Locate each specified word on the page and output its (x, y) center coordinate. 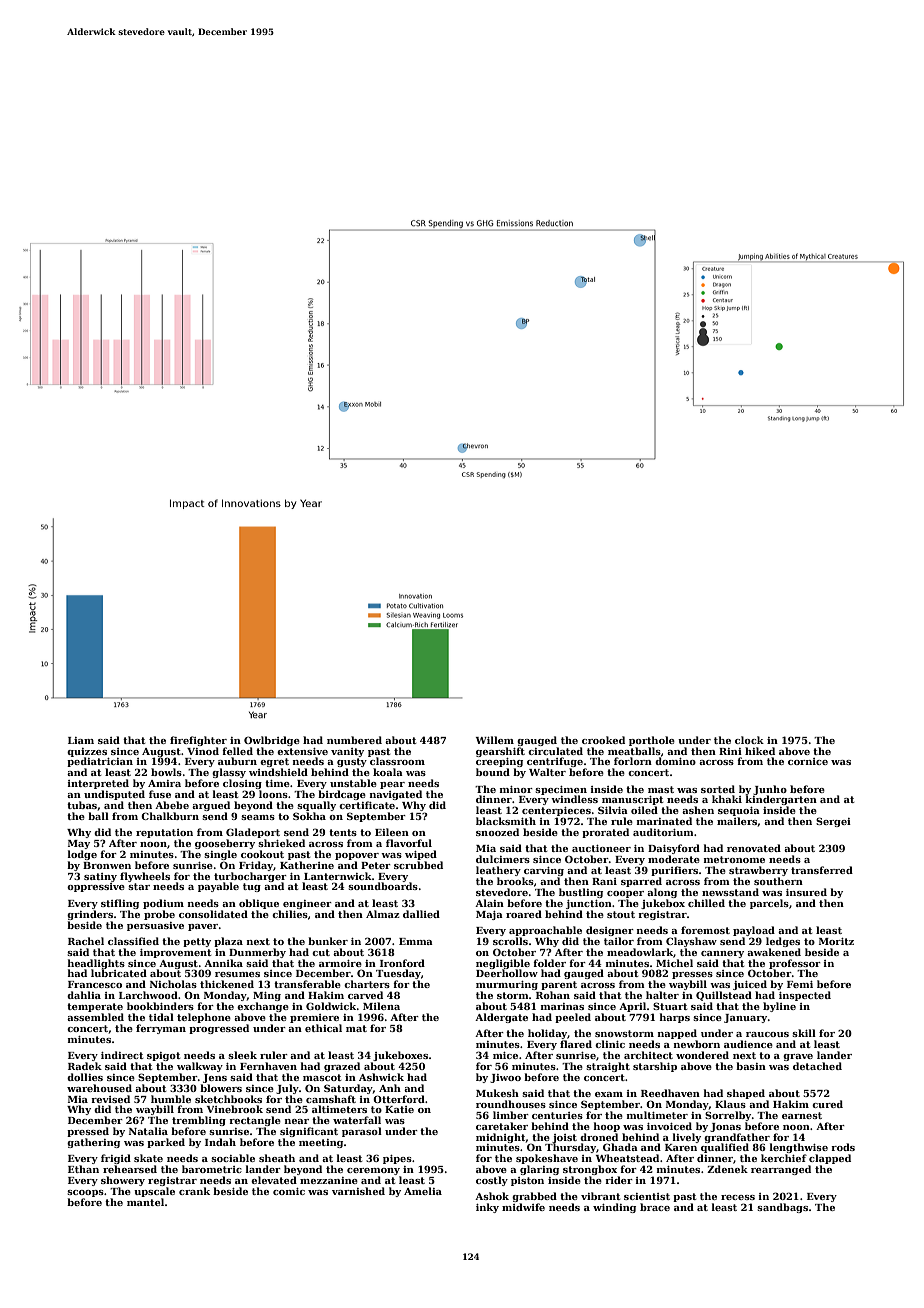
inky (487, 1208)
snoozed (497, 832)
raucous (767, 1034)
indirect (122, 1055)
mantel (145, 1202)
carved (365, 995)
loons (273, 794)
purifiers (674, 871)
